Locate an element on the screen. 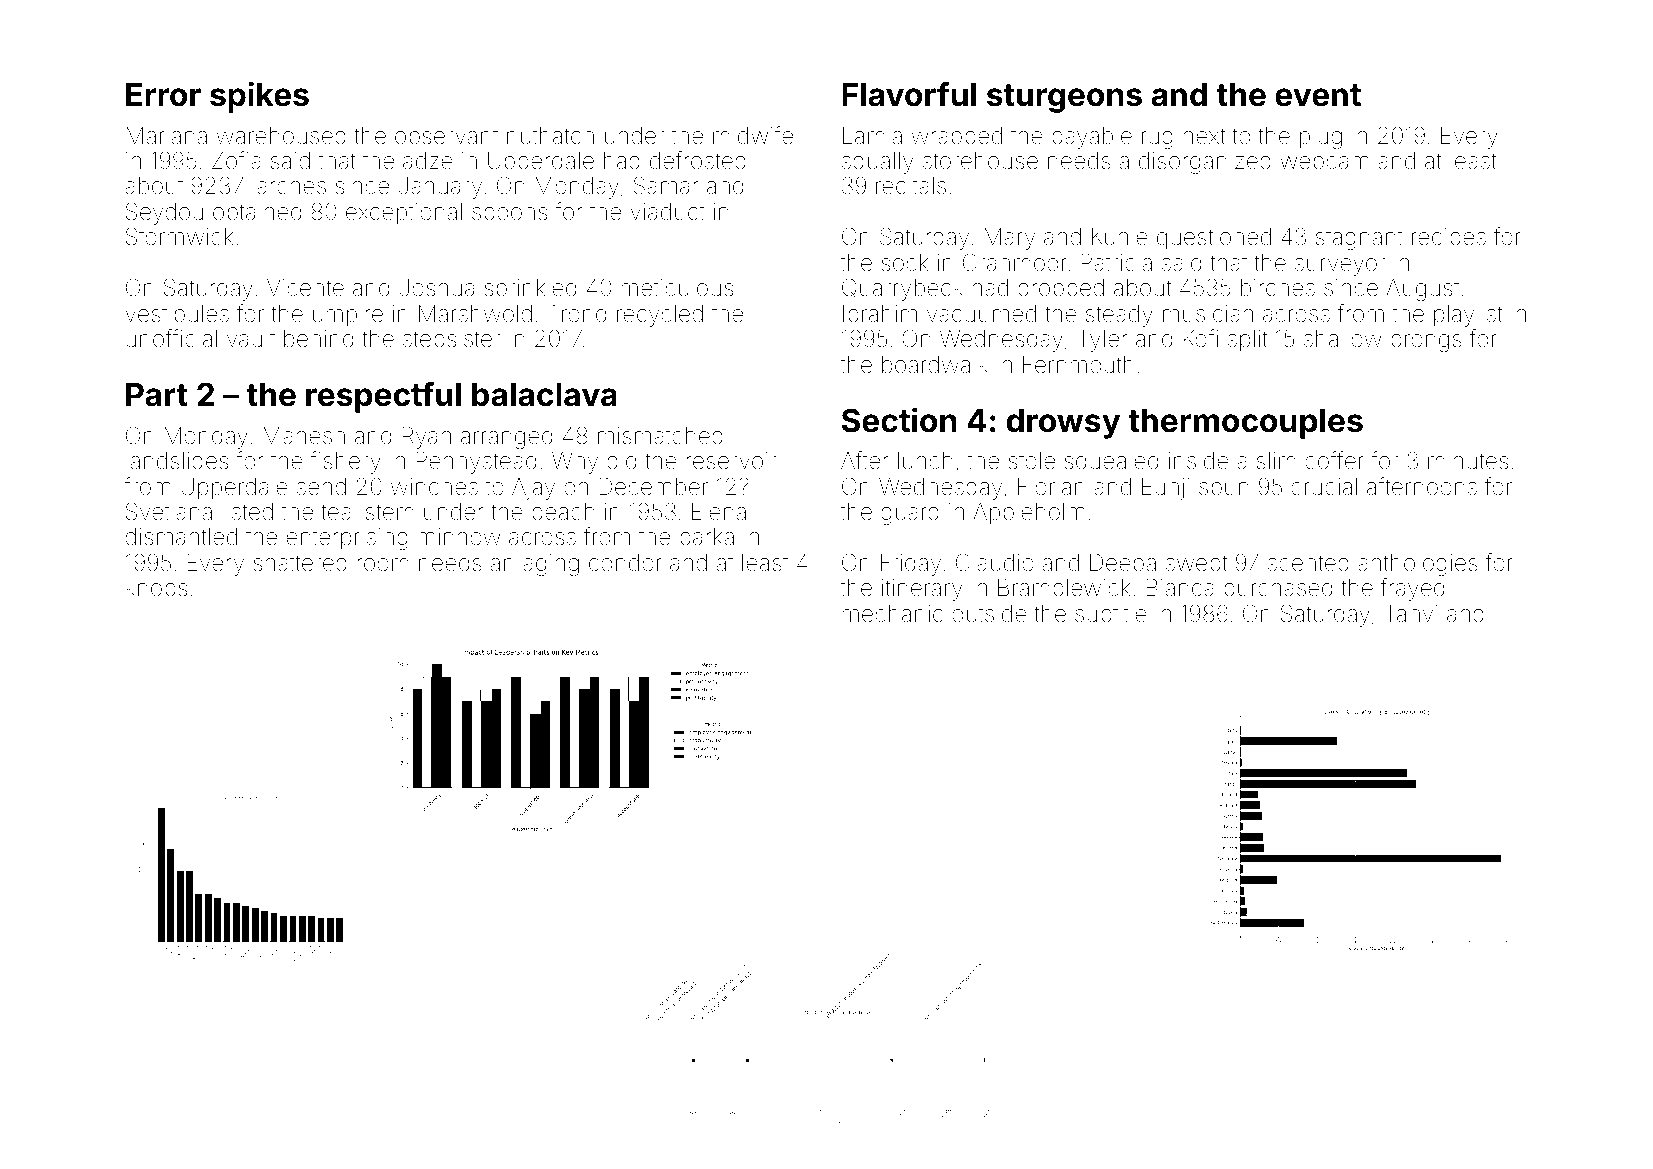 The height and width of the screenshot is (1169, 1653). event is located at coordinates (1318, 95).
